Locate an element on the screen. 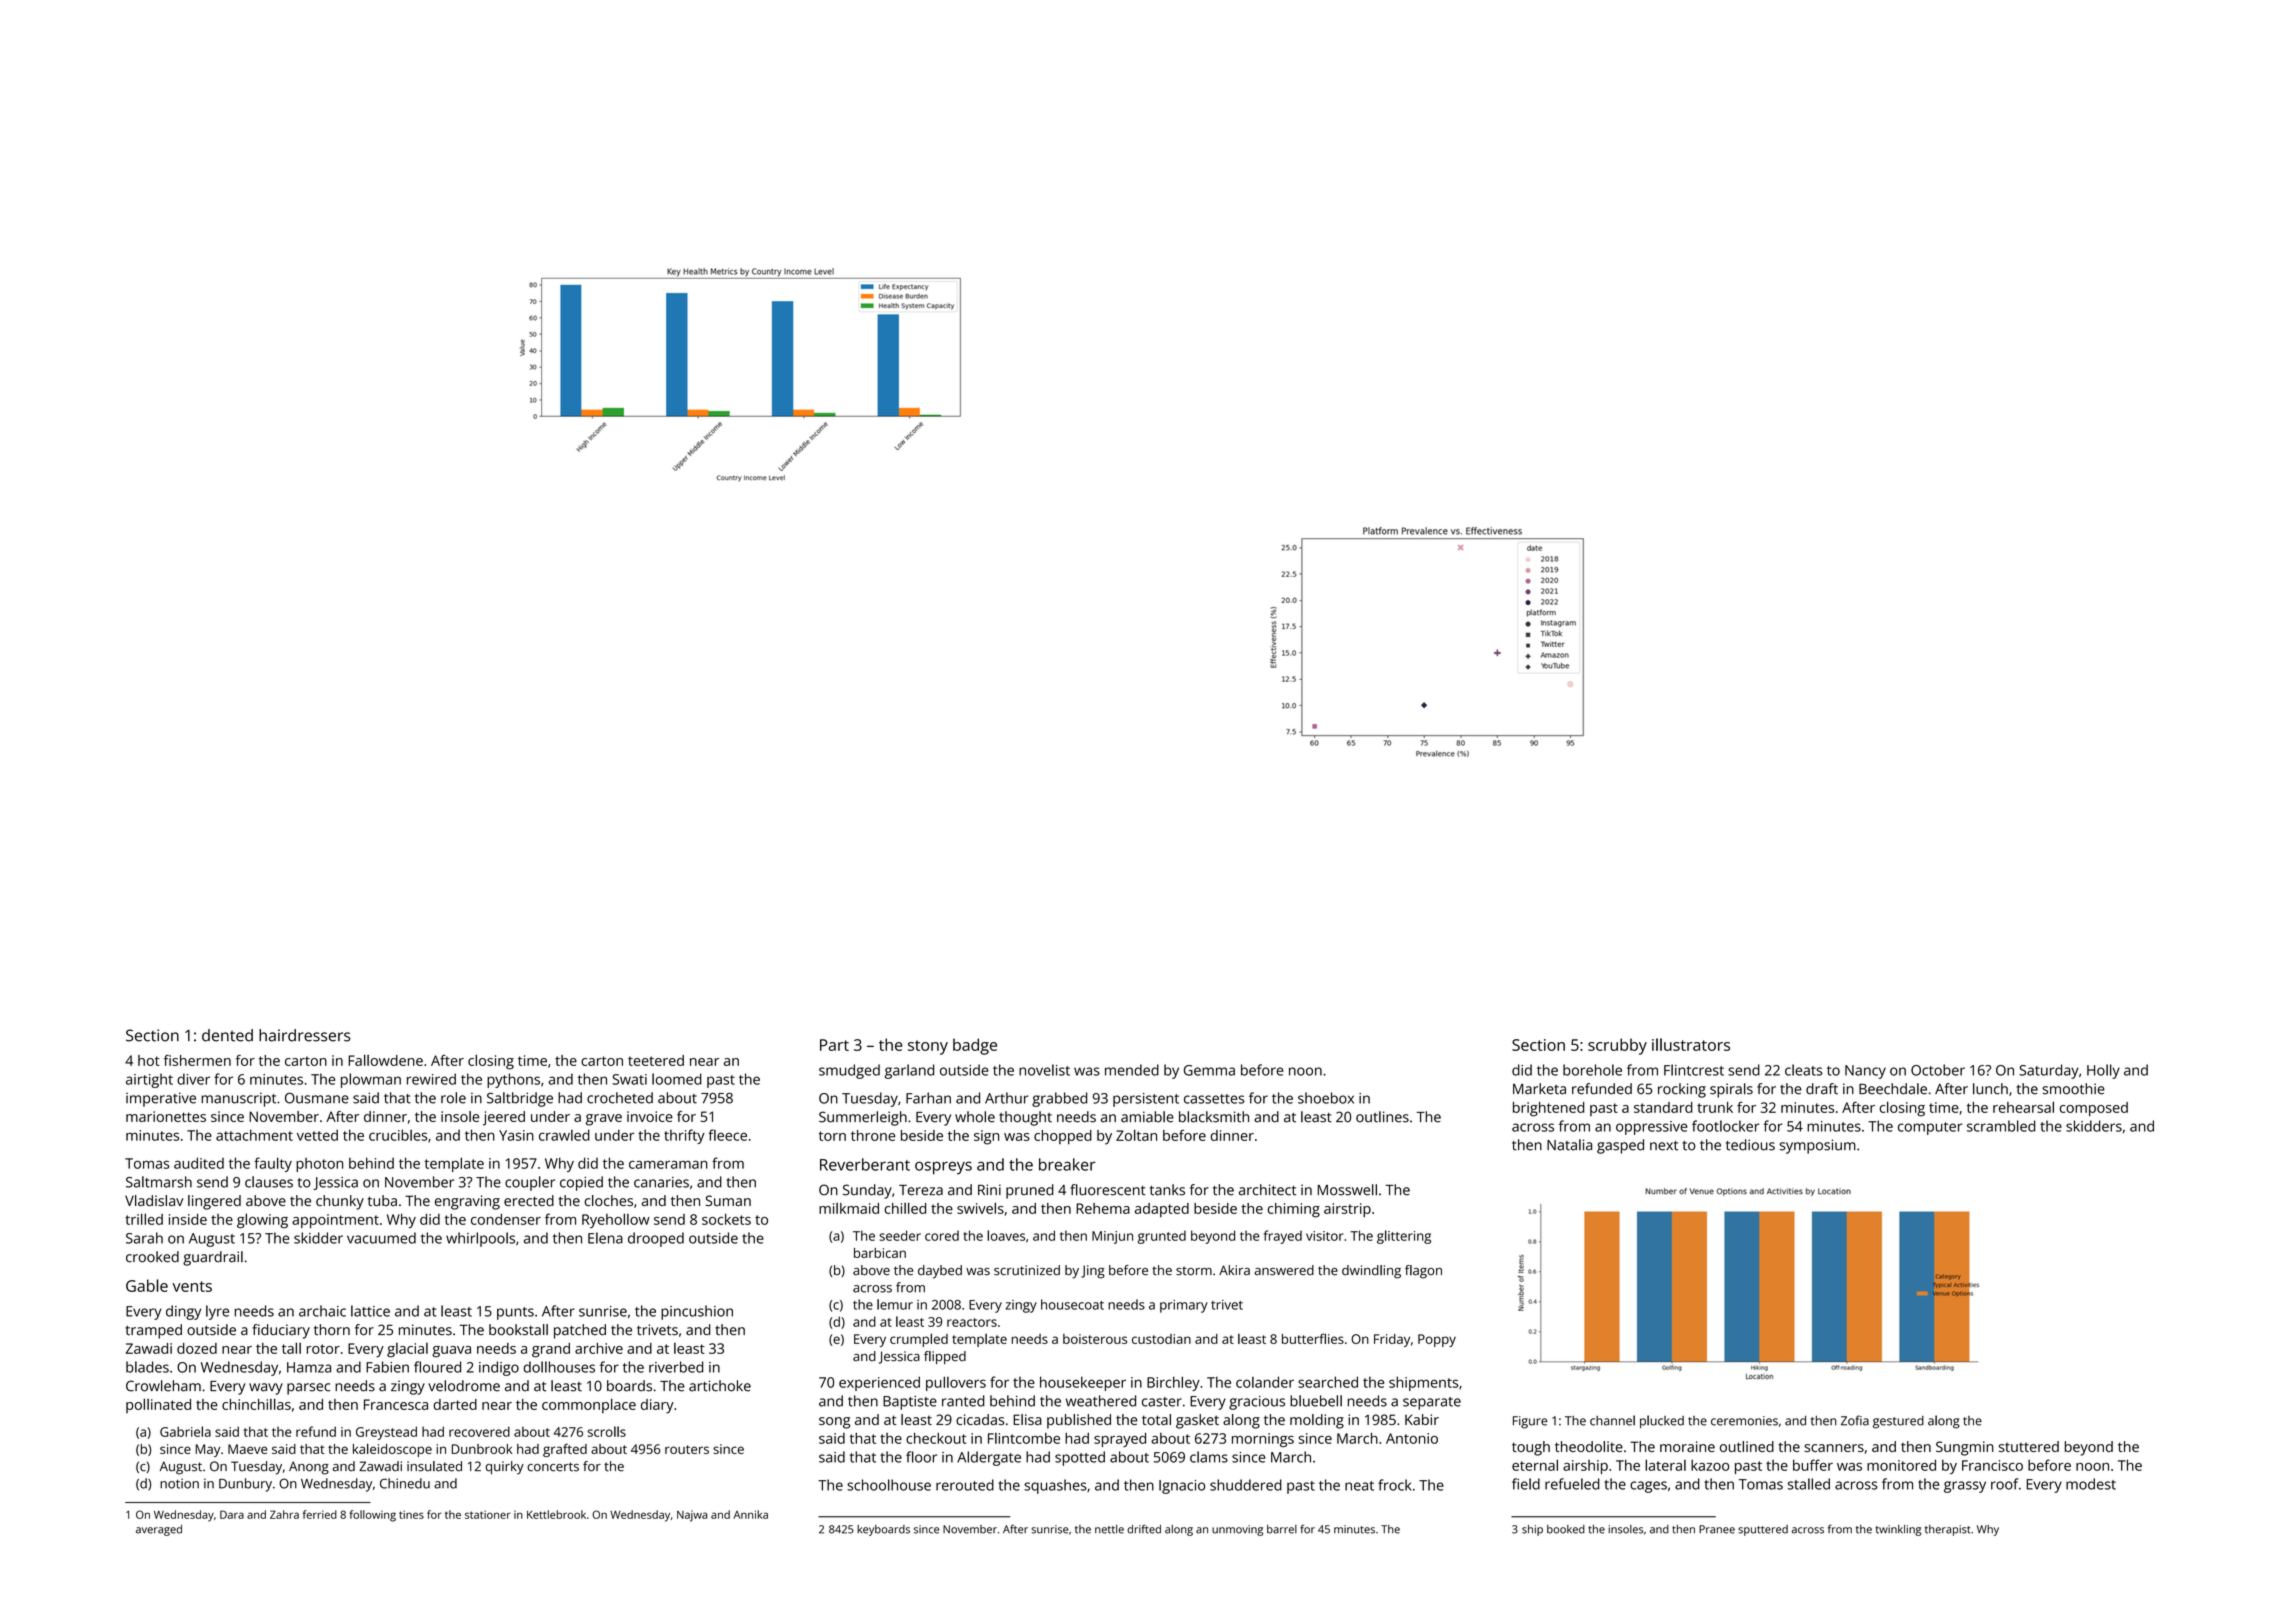 The image size is (2282, 1614). glittering is located at coordinates (1404, 1237).
